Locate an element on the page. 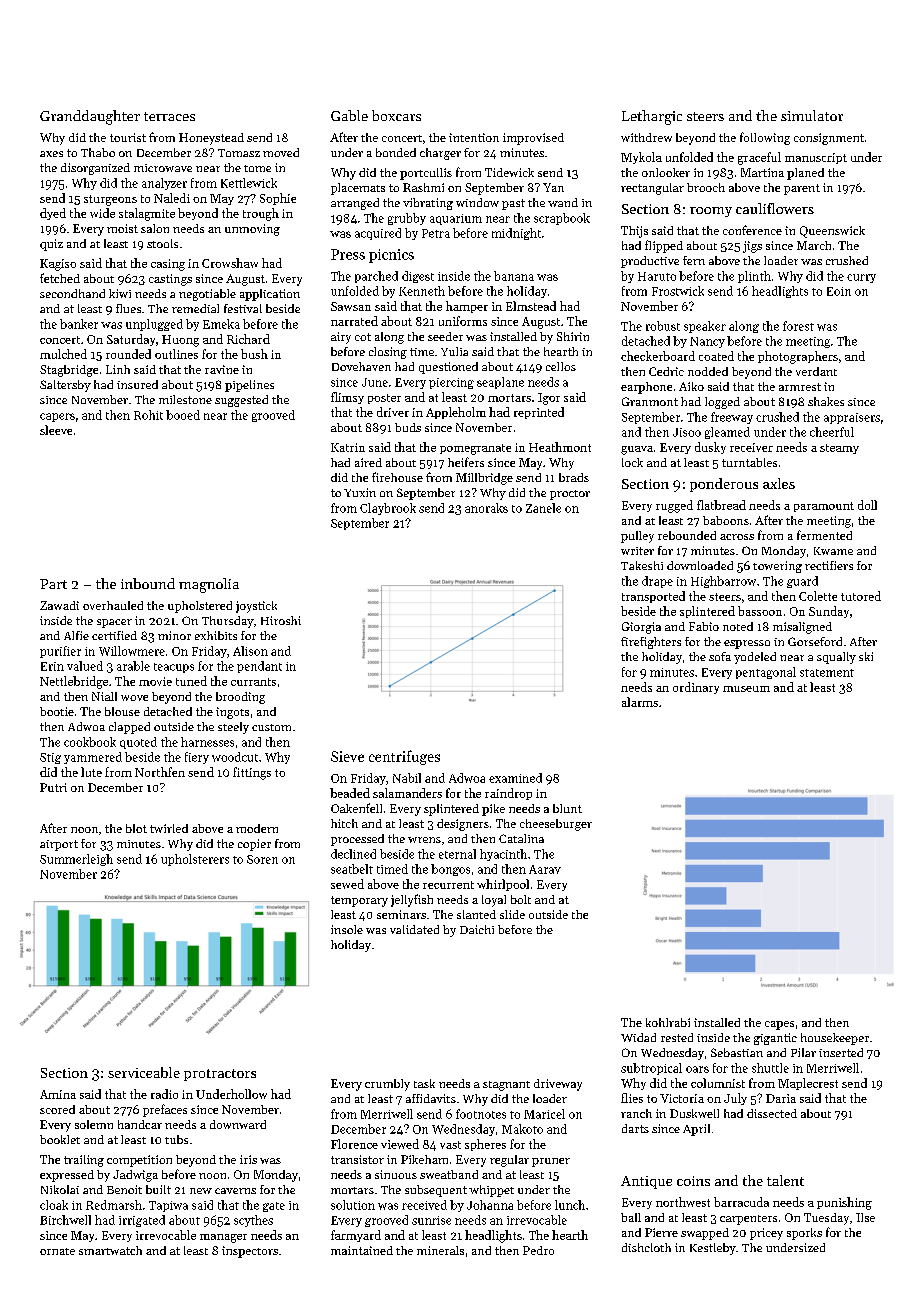 This document has width=924, height=1308. maintained is located at coordinates (362, 1250).
